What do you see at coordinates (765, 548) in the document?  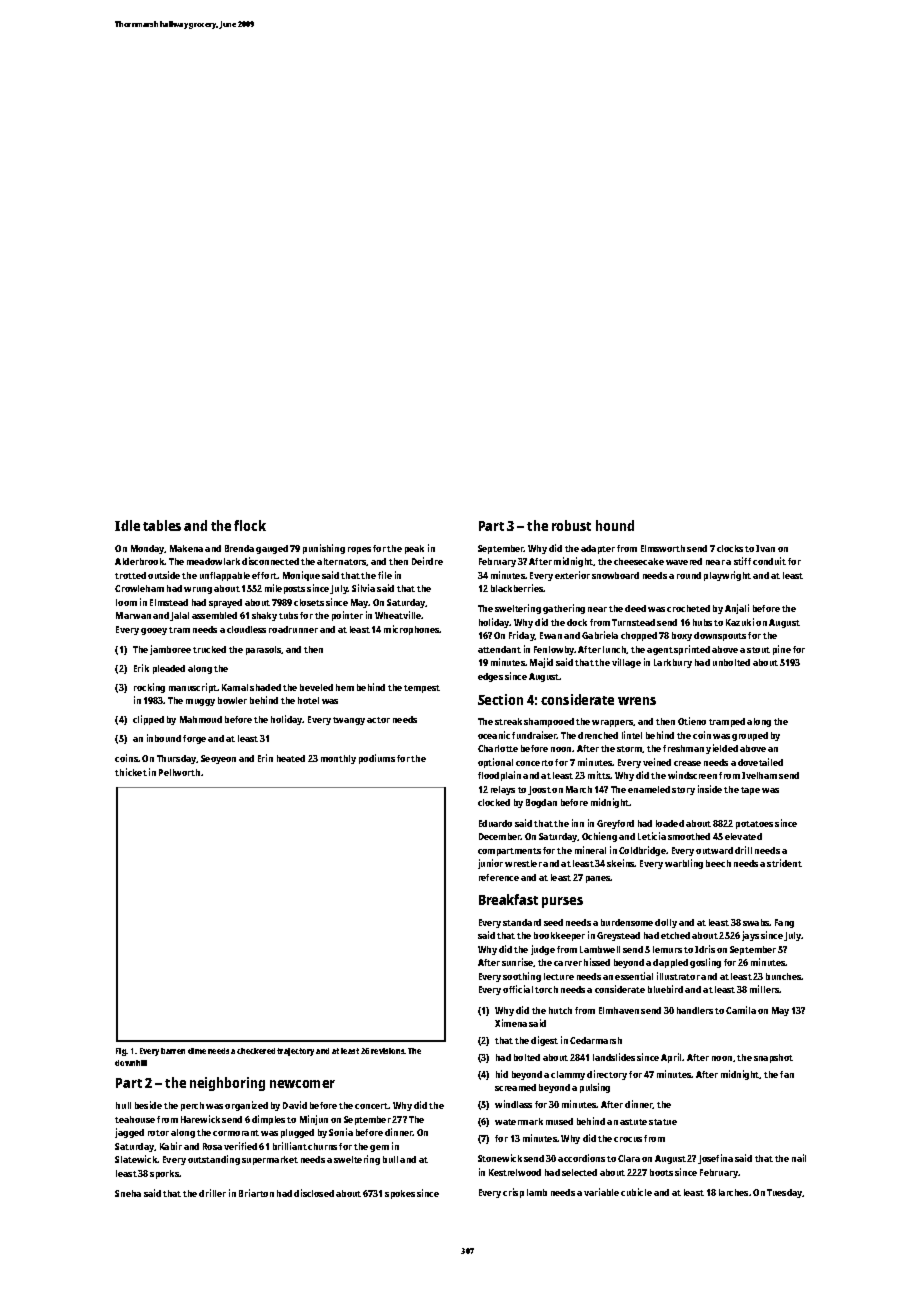 I see `Ivan` at bounding box center [765, 548].
